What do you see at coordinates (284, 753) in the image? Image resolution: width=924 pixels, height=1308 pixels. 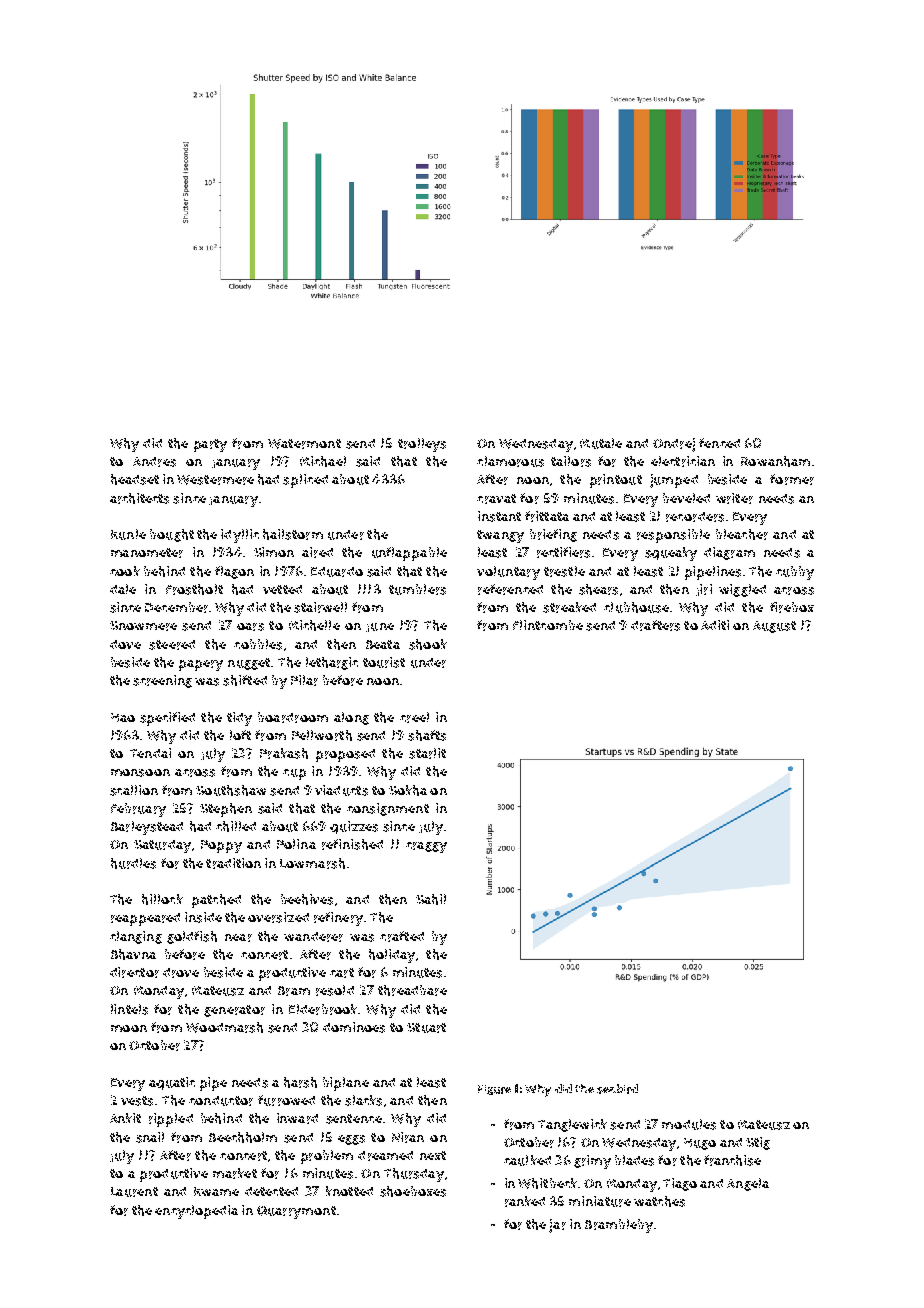 I see `Prakash` at bounding box center [284, 753].
